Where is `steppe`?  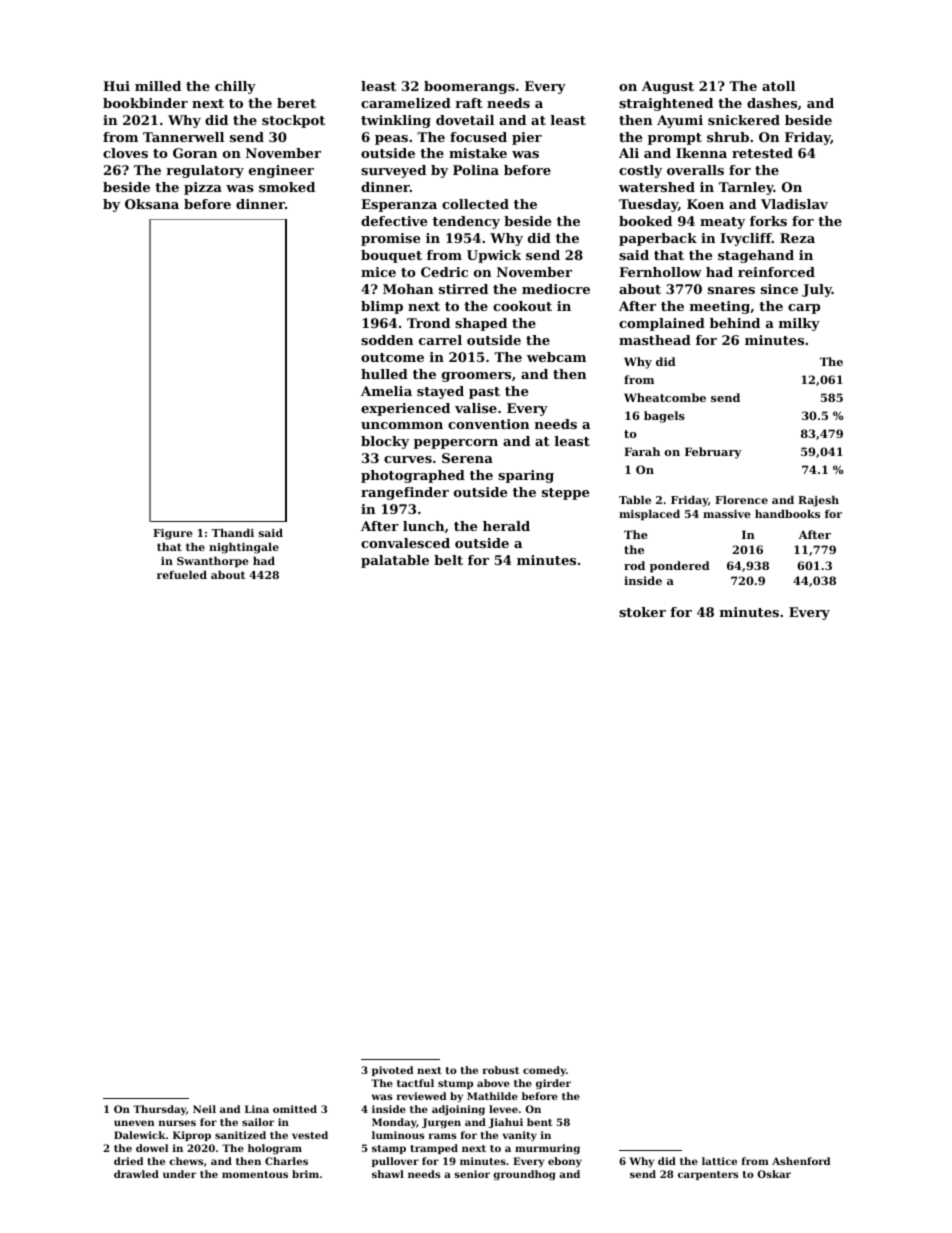
steppe is located at coordinates (565, 494).
